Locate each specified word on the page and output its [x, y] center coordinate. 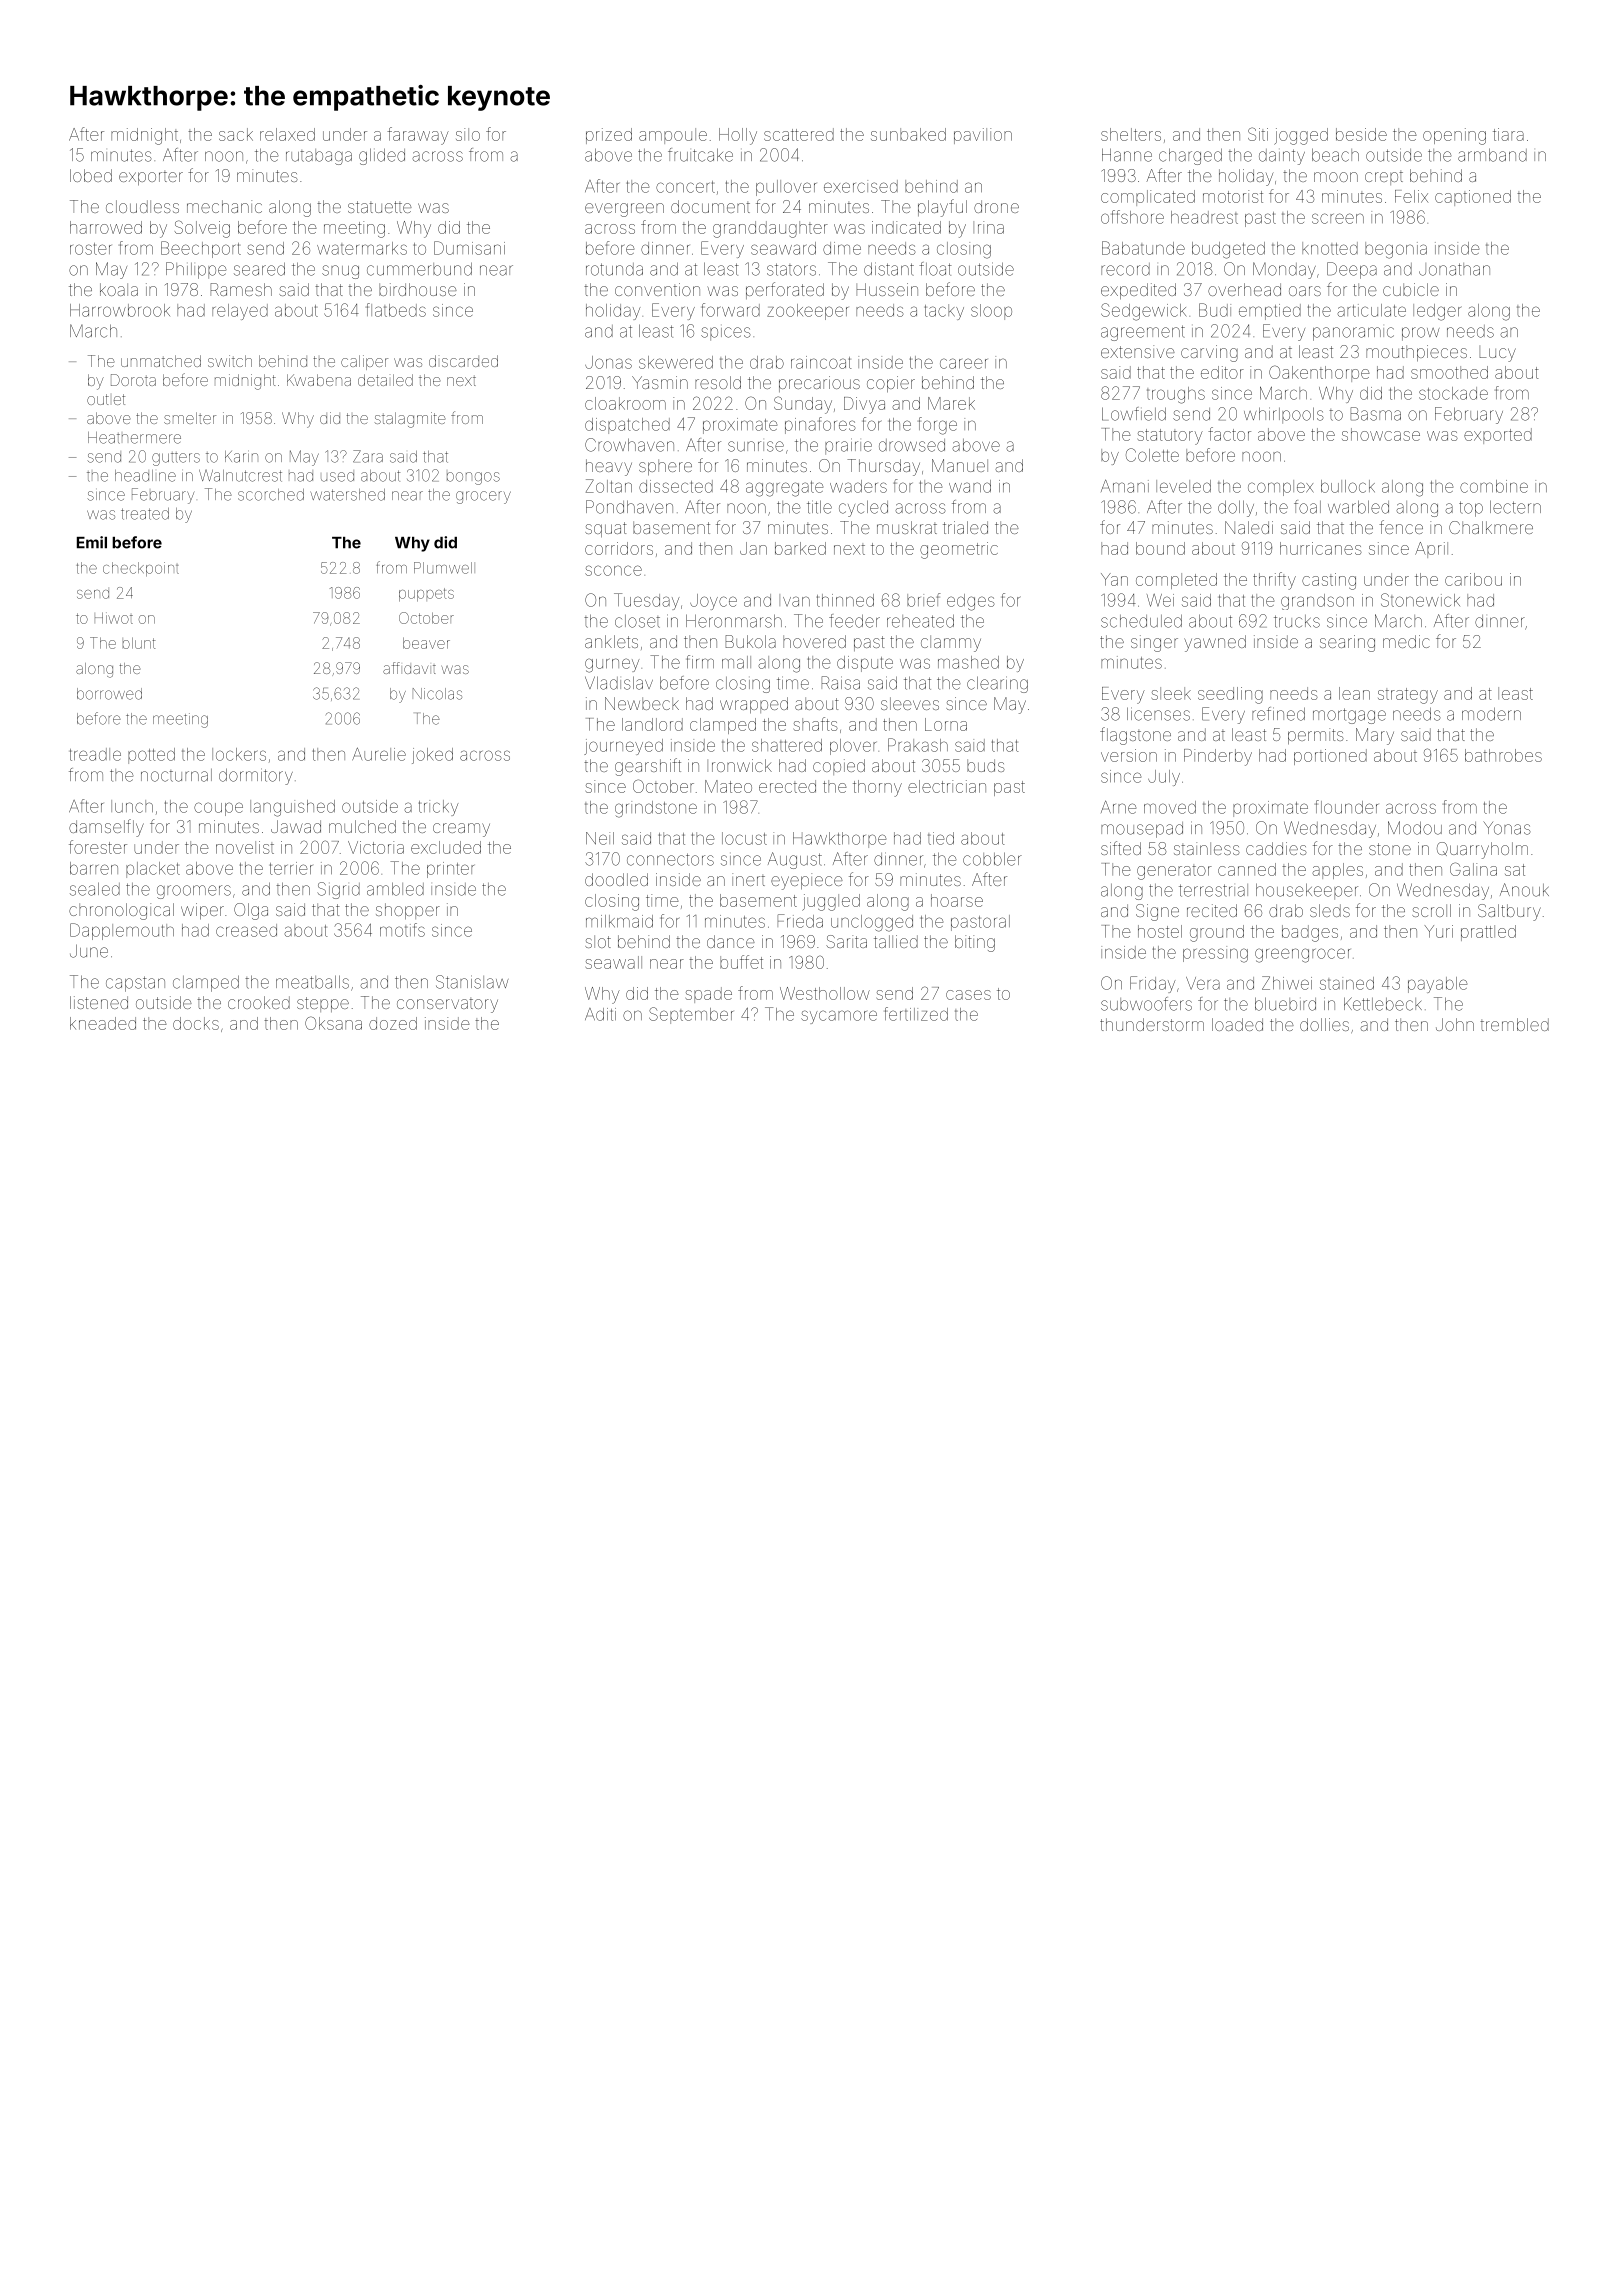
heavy [609, 467]
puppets [426, 595]
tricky [438, 808]
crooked [259, 1002]
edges [971, 602]
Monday [1284, 270]
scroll [1431, 910]
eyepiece [807, 881]
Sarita [846, 941]
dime [842, 248]
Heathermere [134, 438]
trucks [1297, 621]
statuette [380, 207]
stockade [1453, 393]
